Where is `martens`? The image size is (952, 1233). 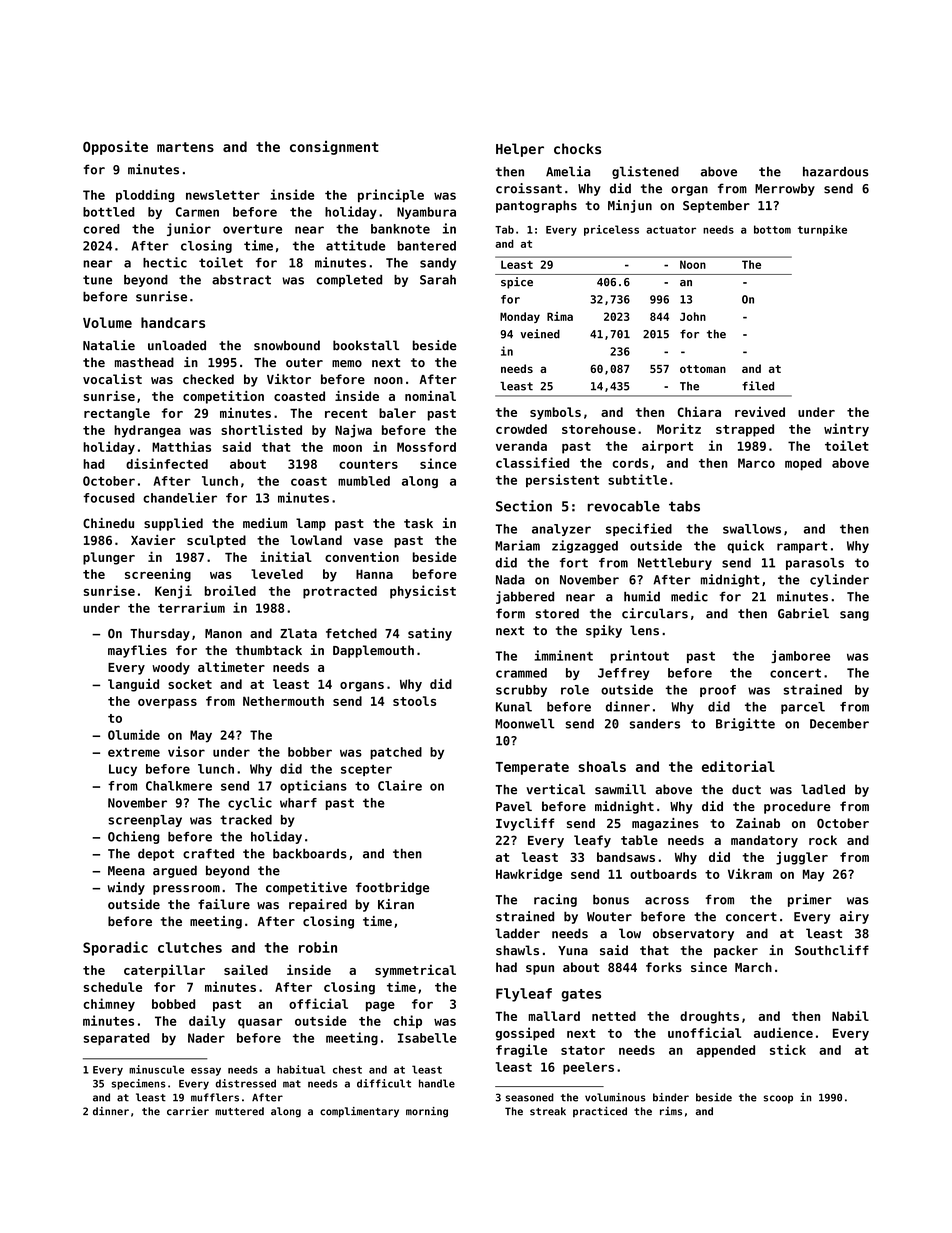 martens is located at coordinates (185, 147).
